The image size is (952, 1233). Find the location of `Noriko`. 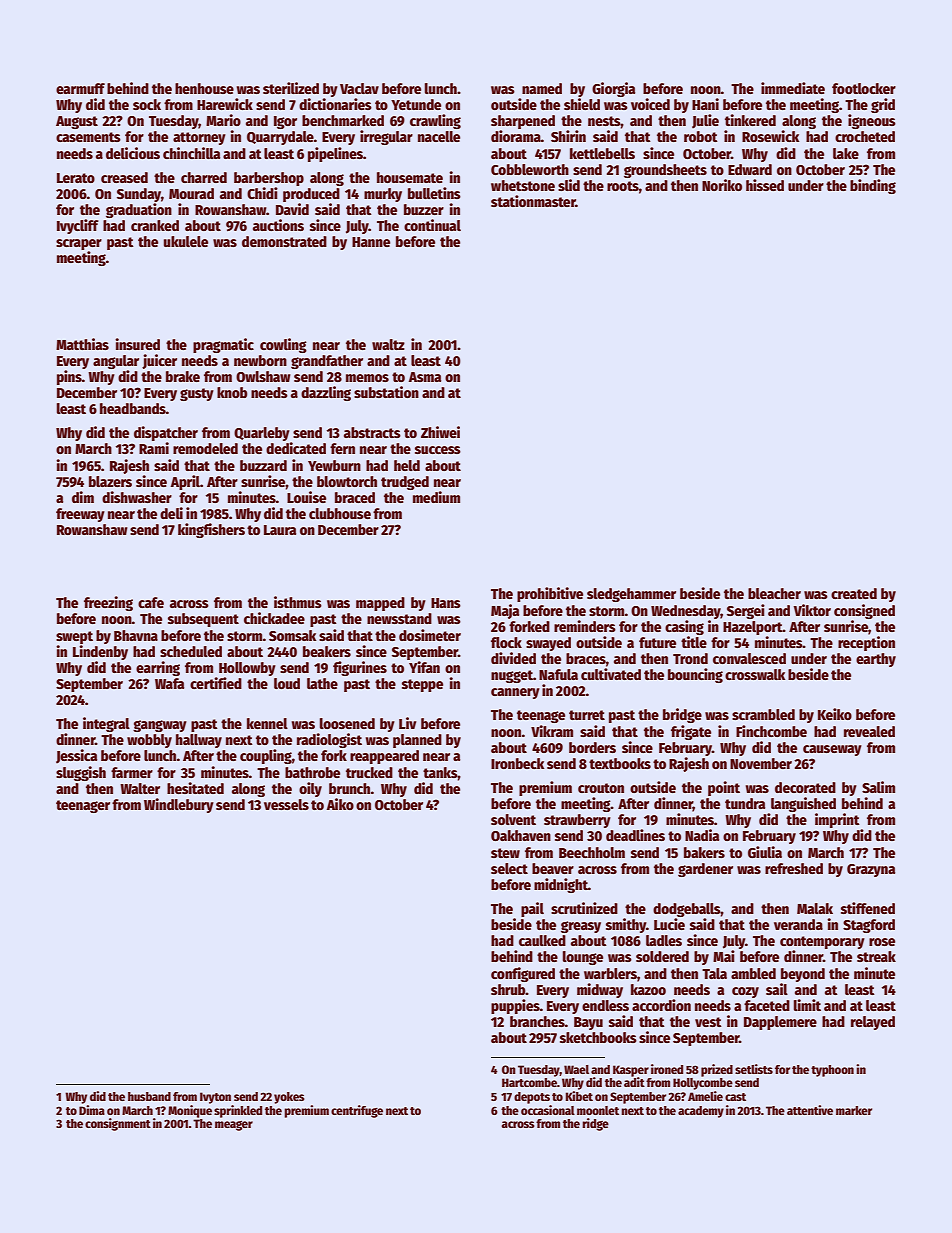

Noriko is located at coordinates (722, 185).
